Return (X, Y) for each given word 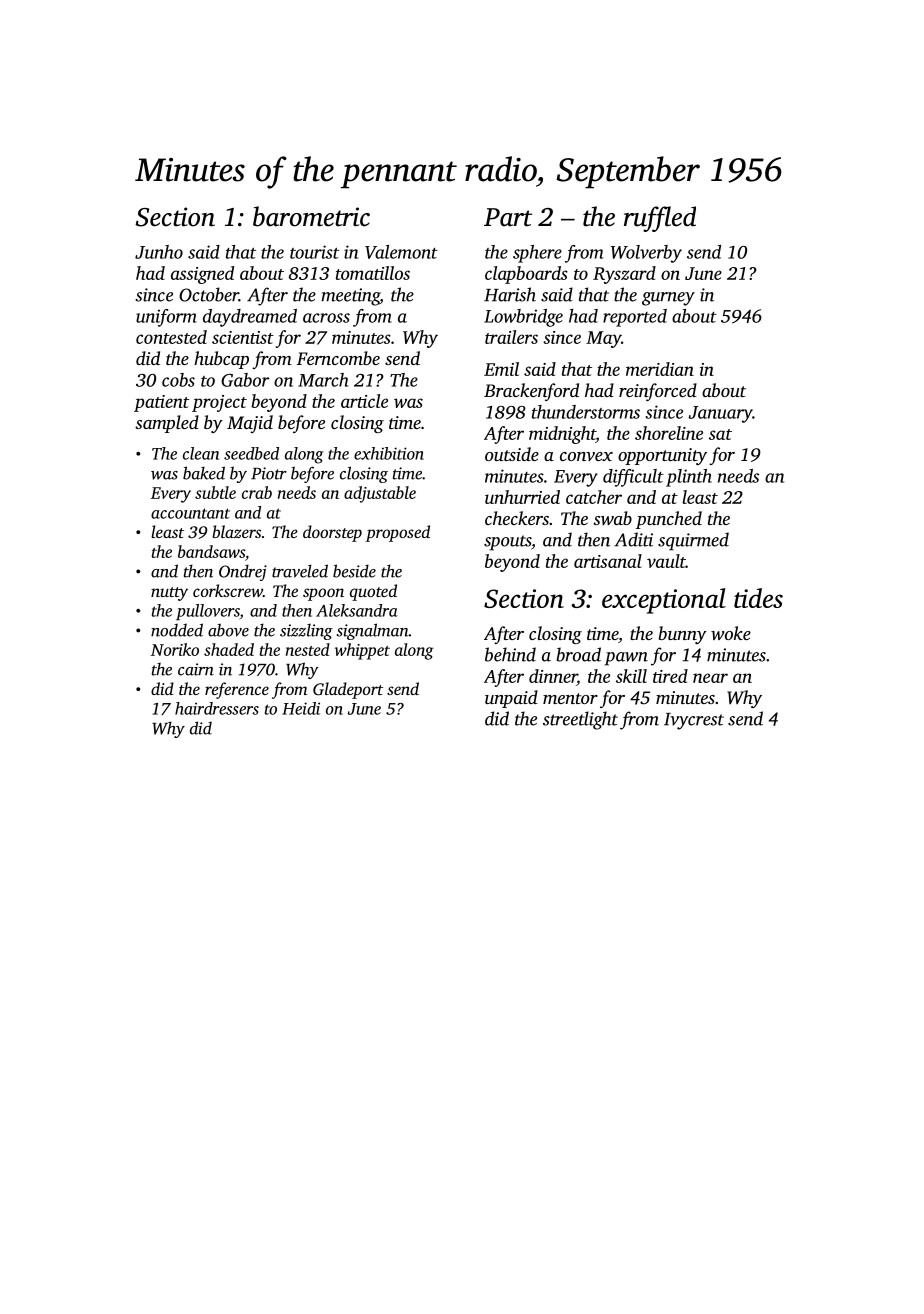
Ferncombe (338, 358)
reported (635, 318)
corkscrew (228, 590)
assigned (202, 275)
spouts (507, 543)
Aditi (633, 539)
